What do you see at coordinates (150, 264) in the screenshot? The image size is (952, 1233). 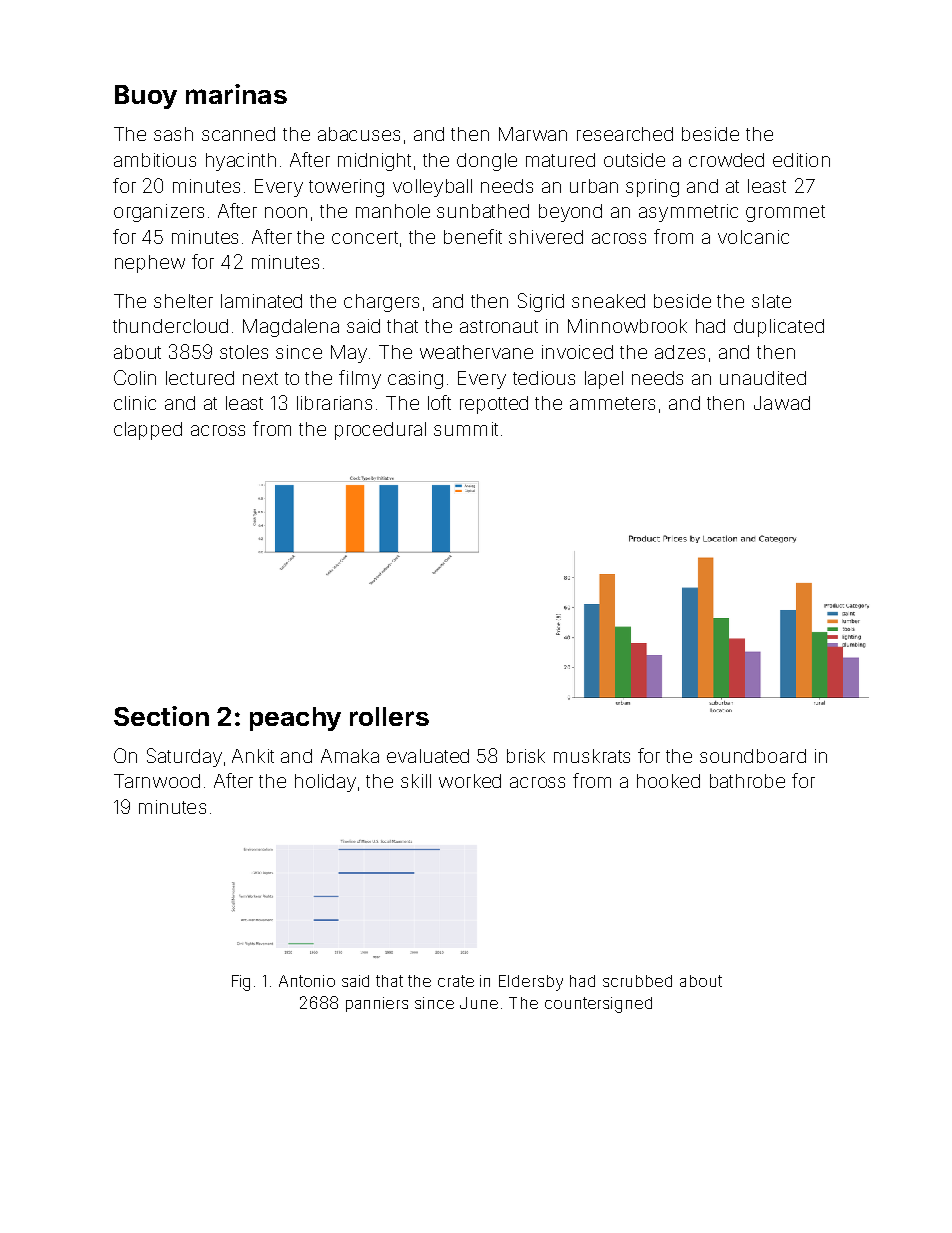 I see `nephew` at bounding box center [150, 264].
